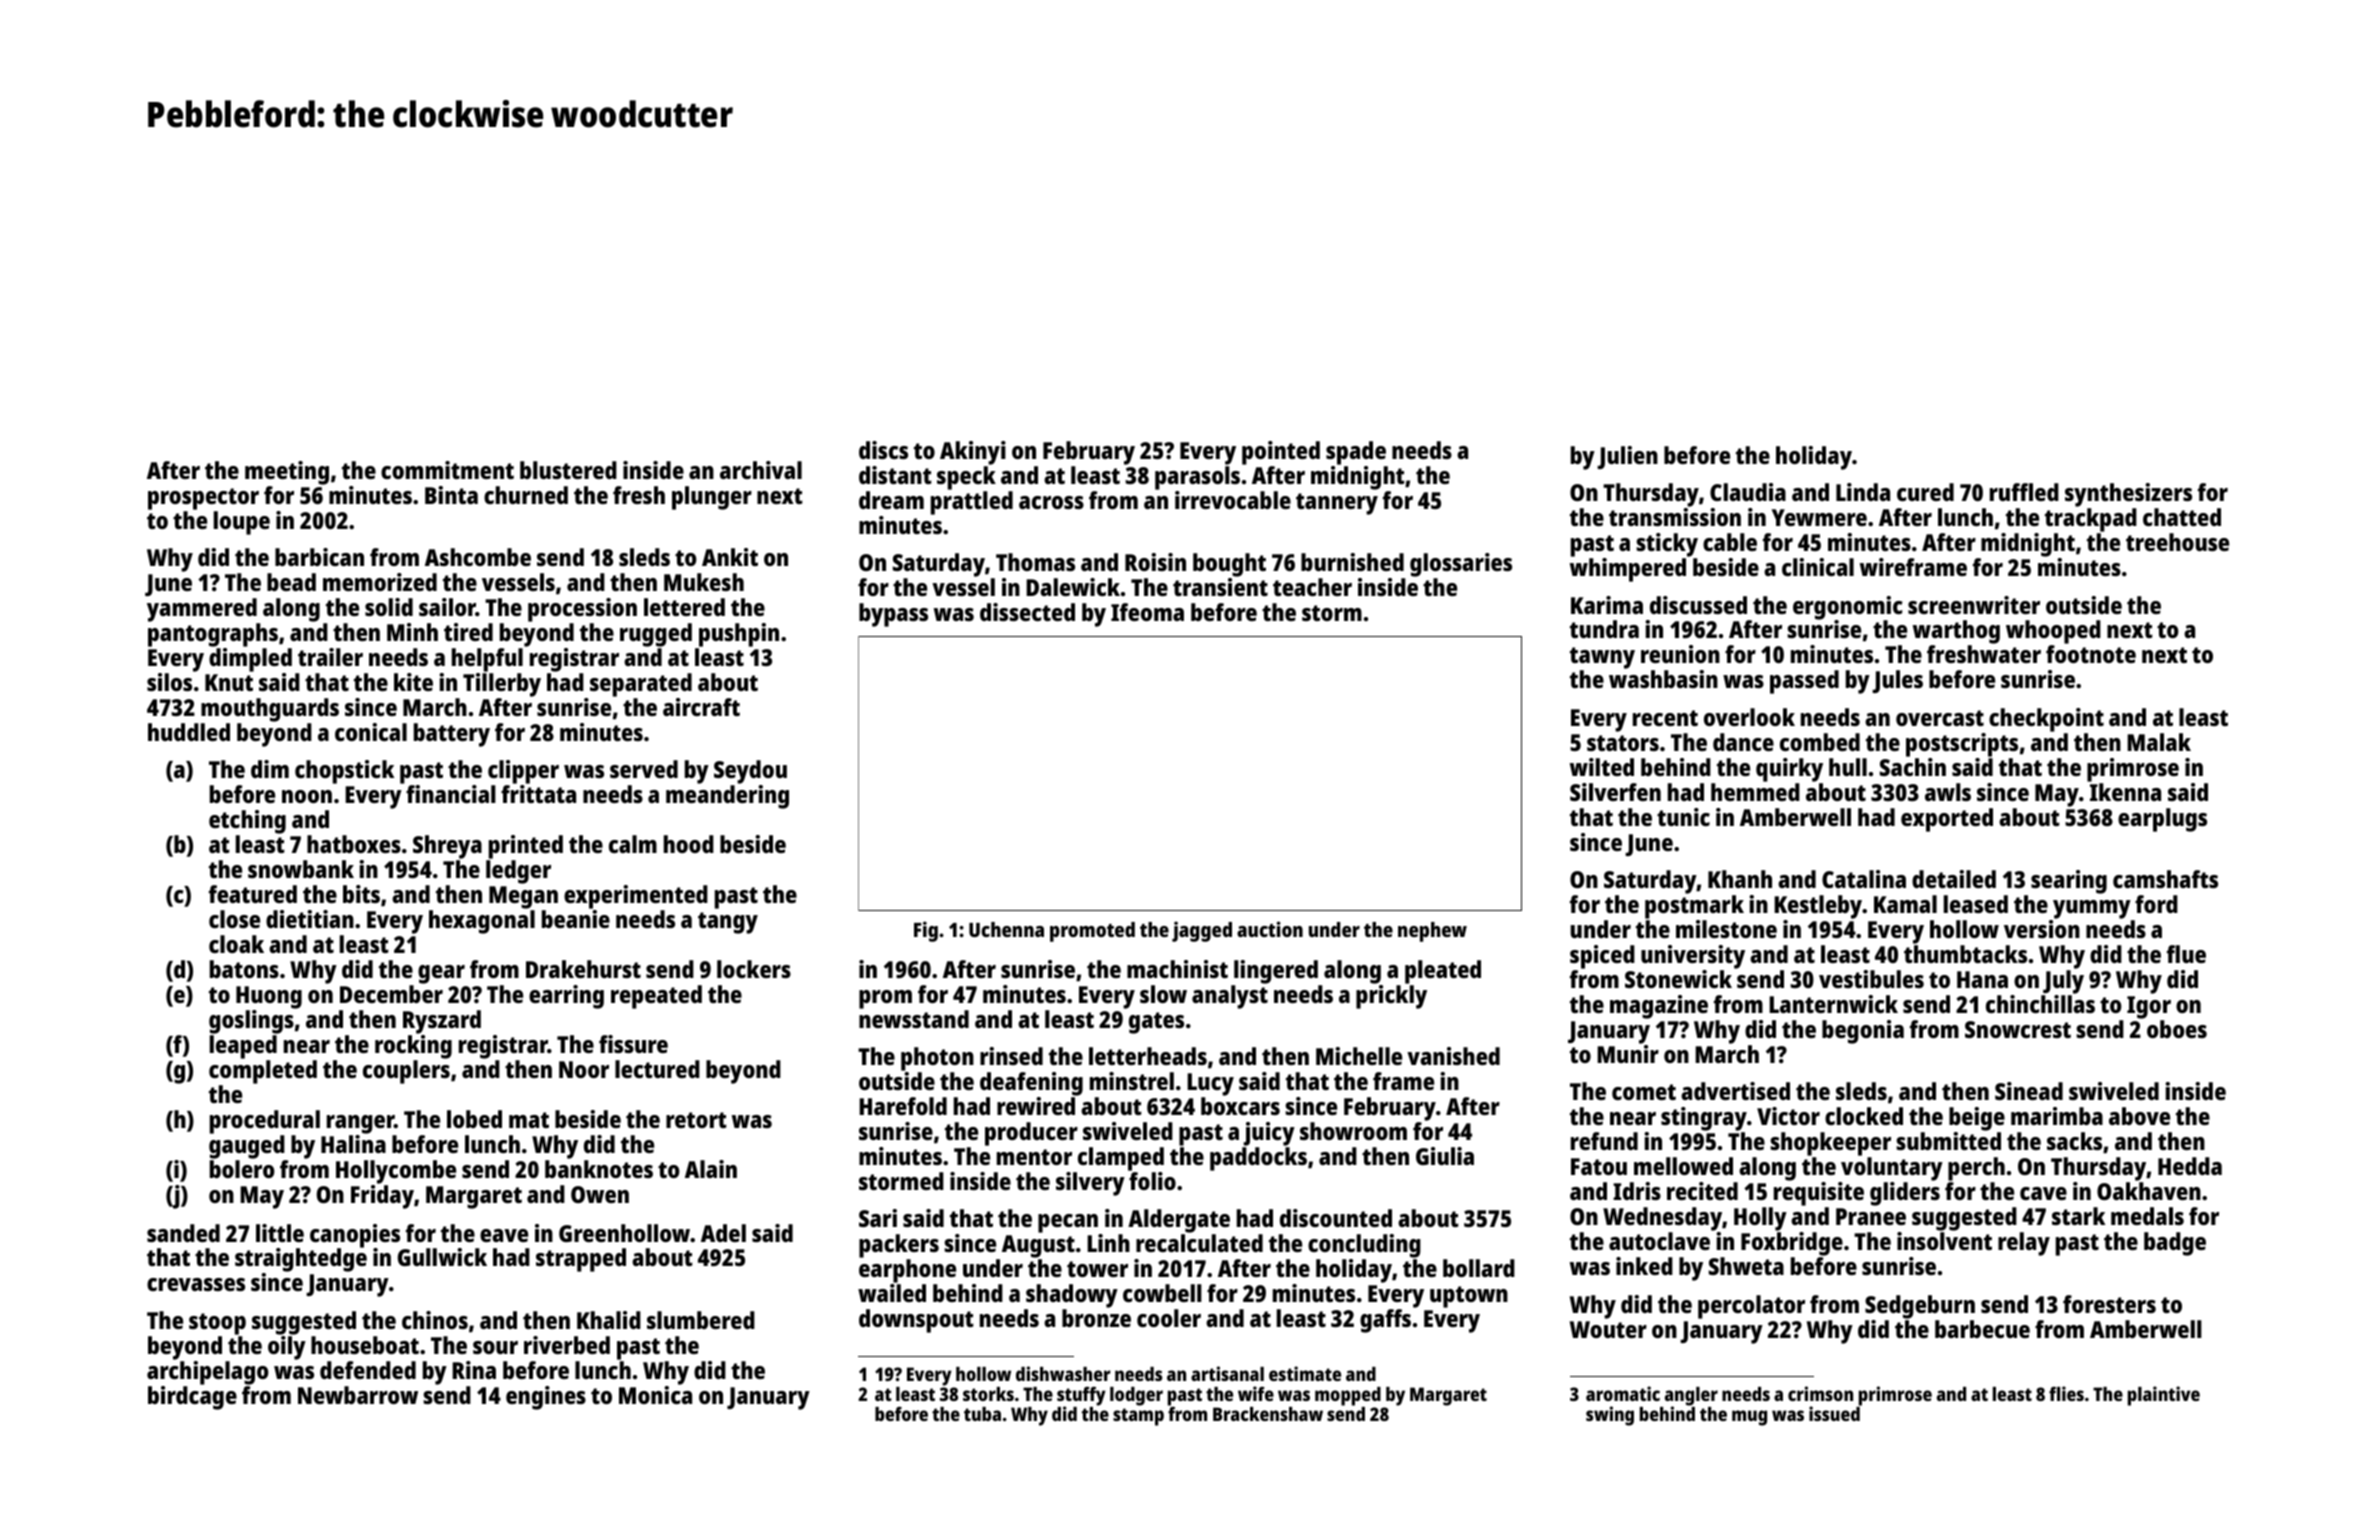  What do you see at coordinates (1683, 817) in the page?
I see `tunic` at bounding box center [1683, 817].
